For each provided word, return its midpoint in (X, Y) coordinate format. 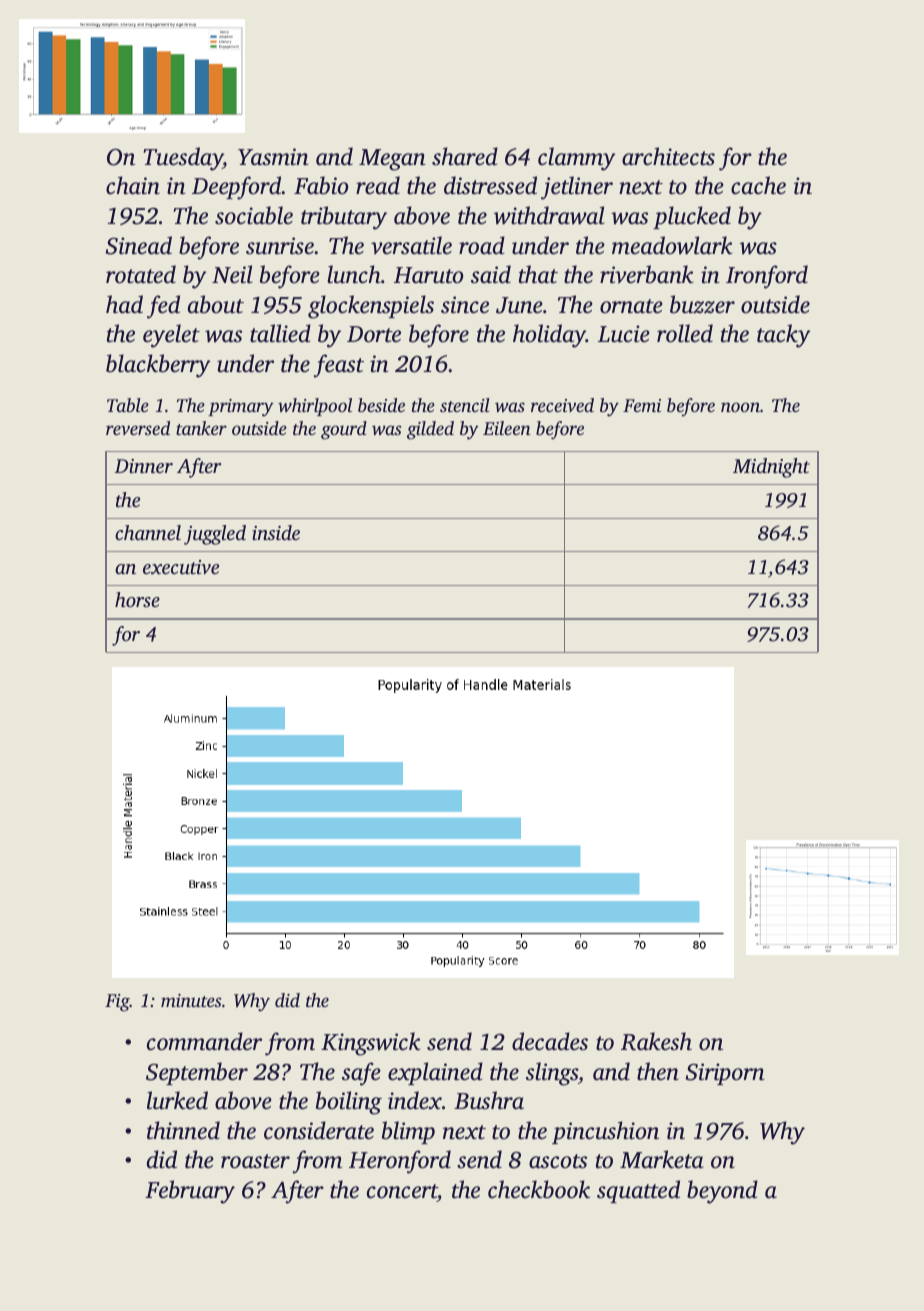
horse (137, 599)
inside (276, 532)
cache (758, 185)
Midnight (771, 468)
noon (740, 407)
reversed (138, 428)
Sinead (139, 245)
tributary (344, 218)
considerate (319, 1130)
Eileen (507, 428)
